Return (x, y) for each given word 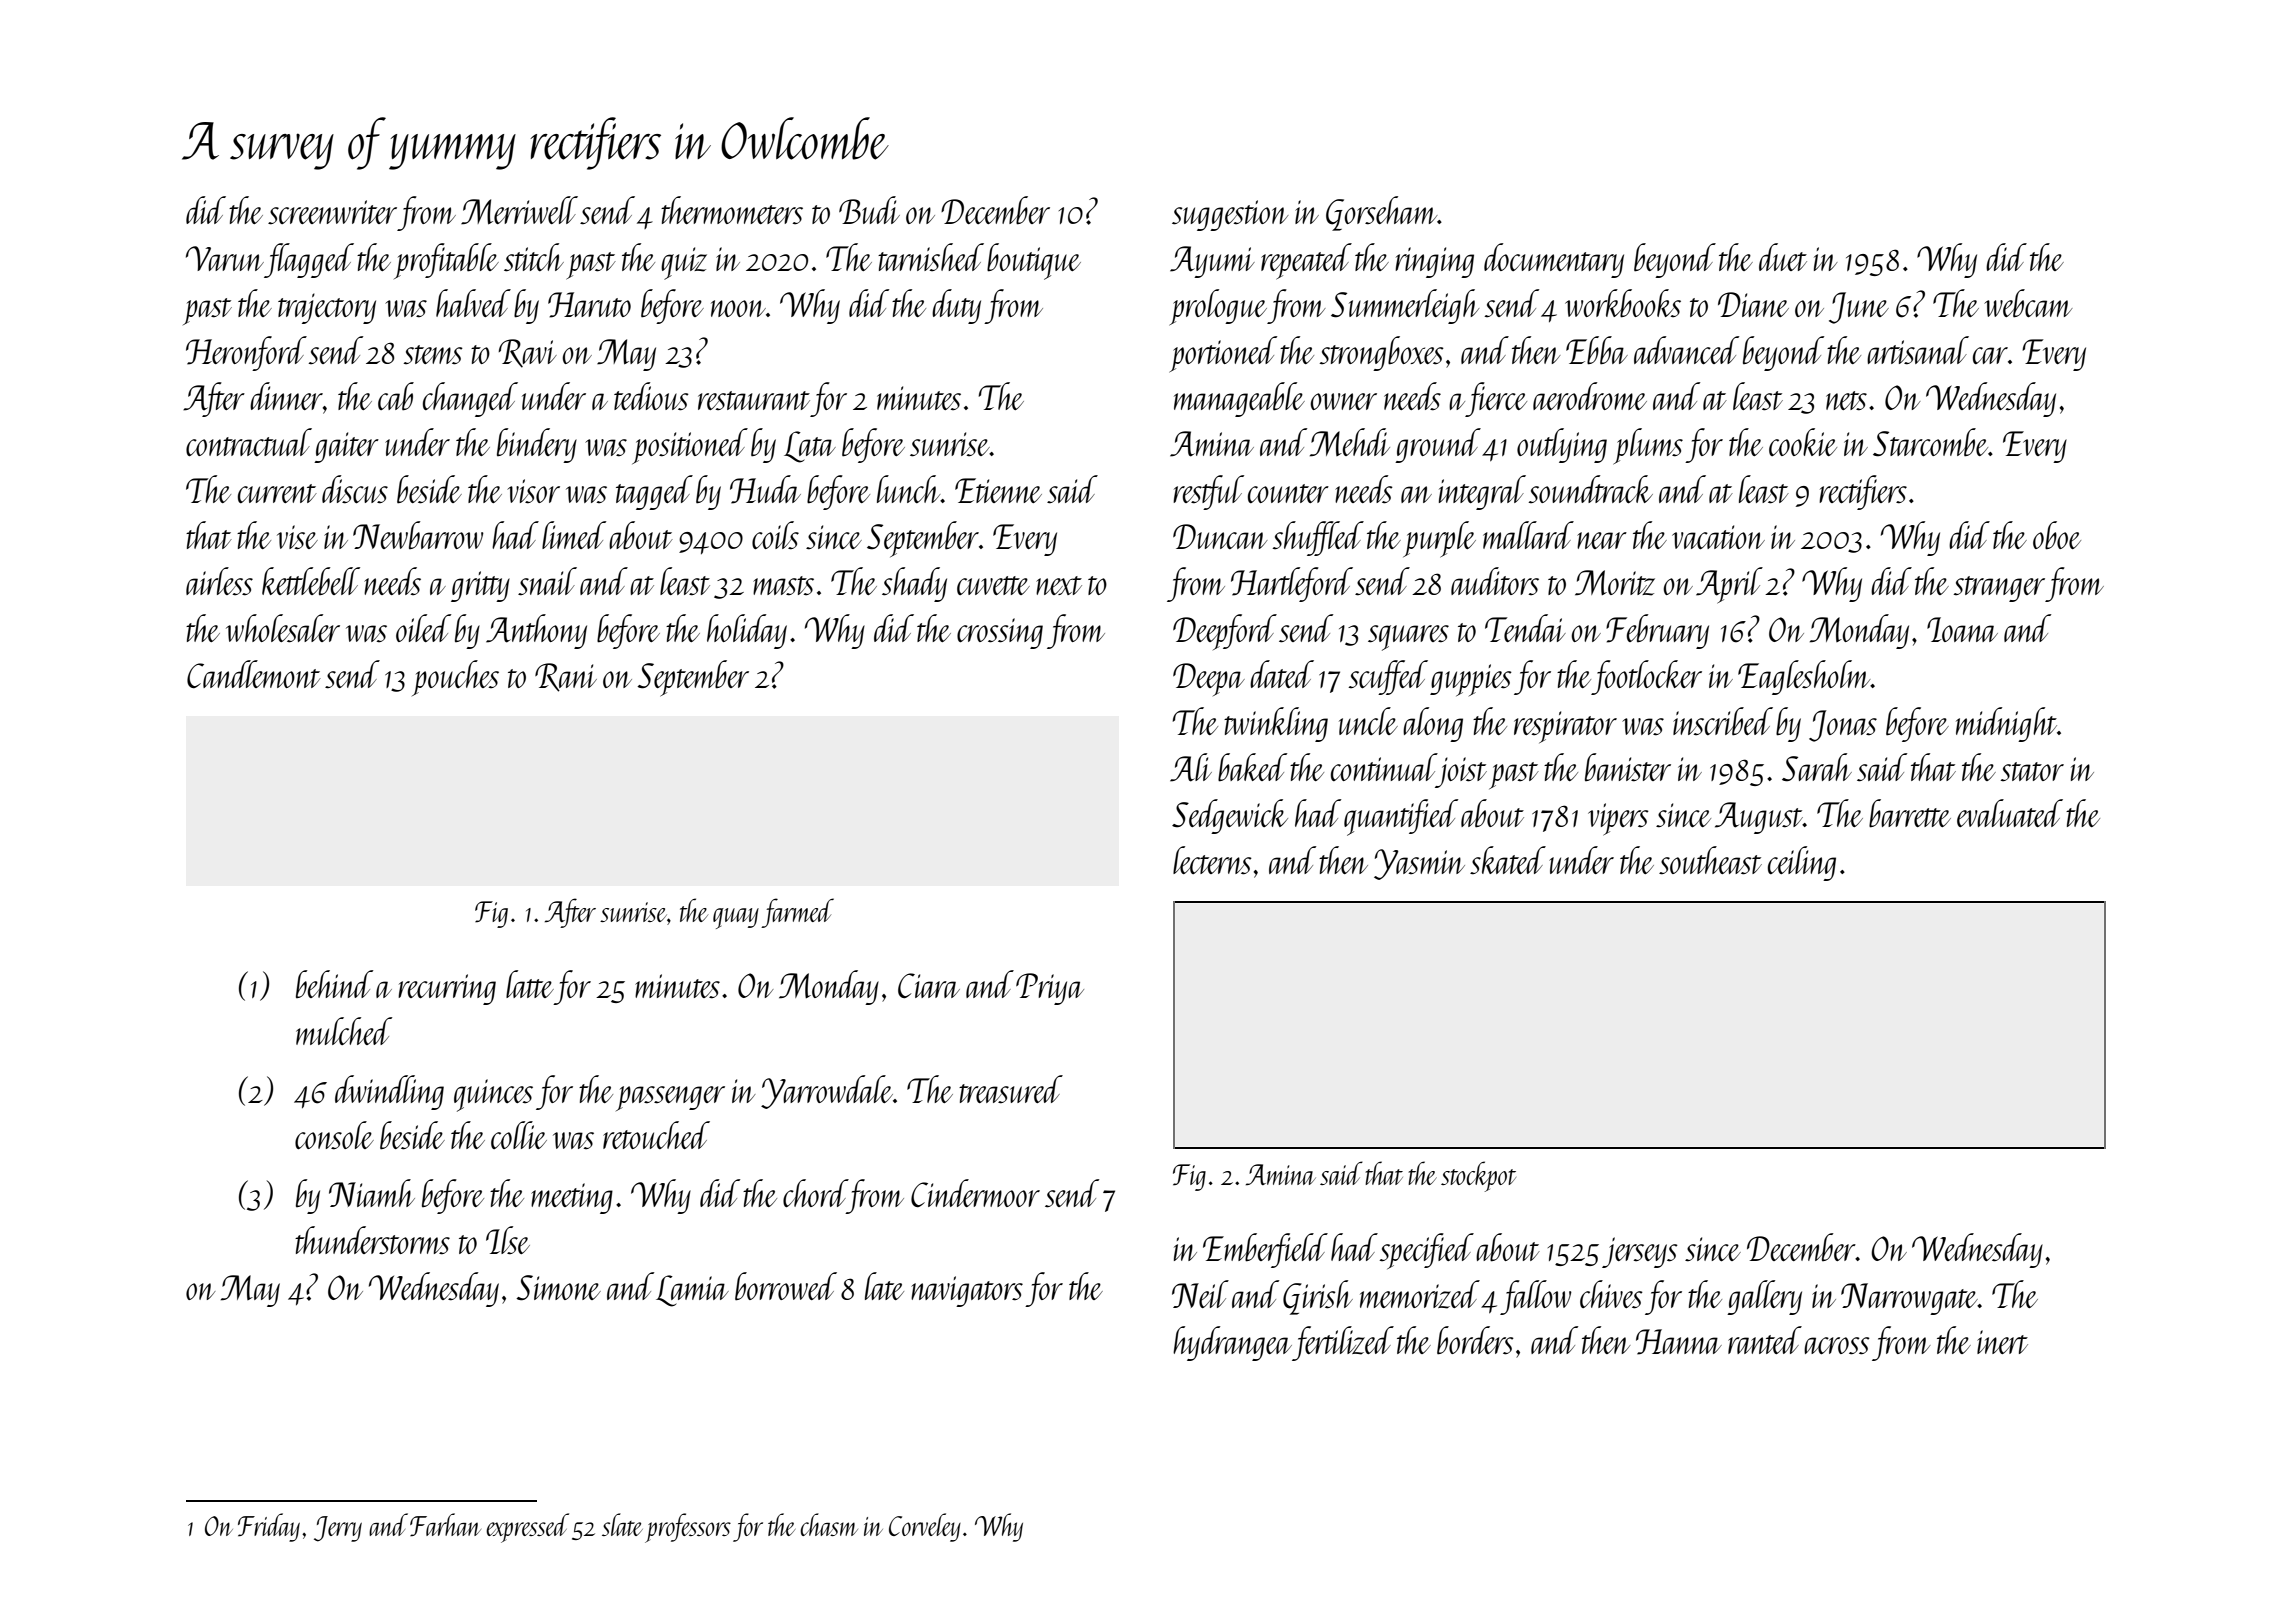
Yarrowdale (827, 1092)
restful (1208, 492)
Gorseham (1381, 213)
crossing (1000, 633)
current (277, 493)
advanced (1686, 350)
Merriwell (519, 210)
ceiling (1802, 863)
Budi (869, 210)
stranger (1999, 589)
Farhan (445, 1525)
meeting (572, 1198)
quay (736, 918)
